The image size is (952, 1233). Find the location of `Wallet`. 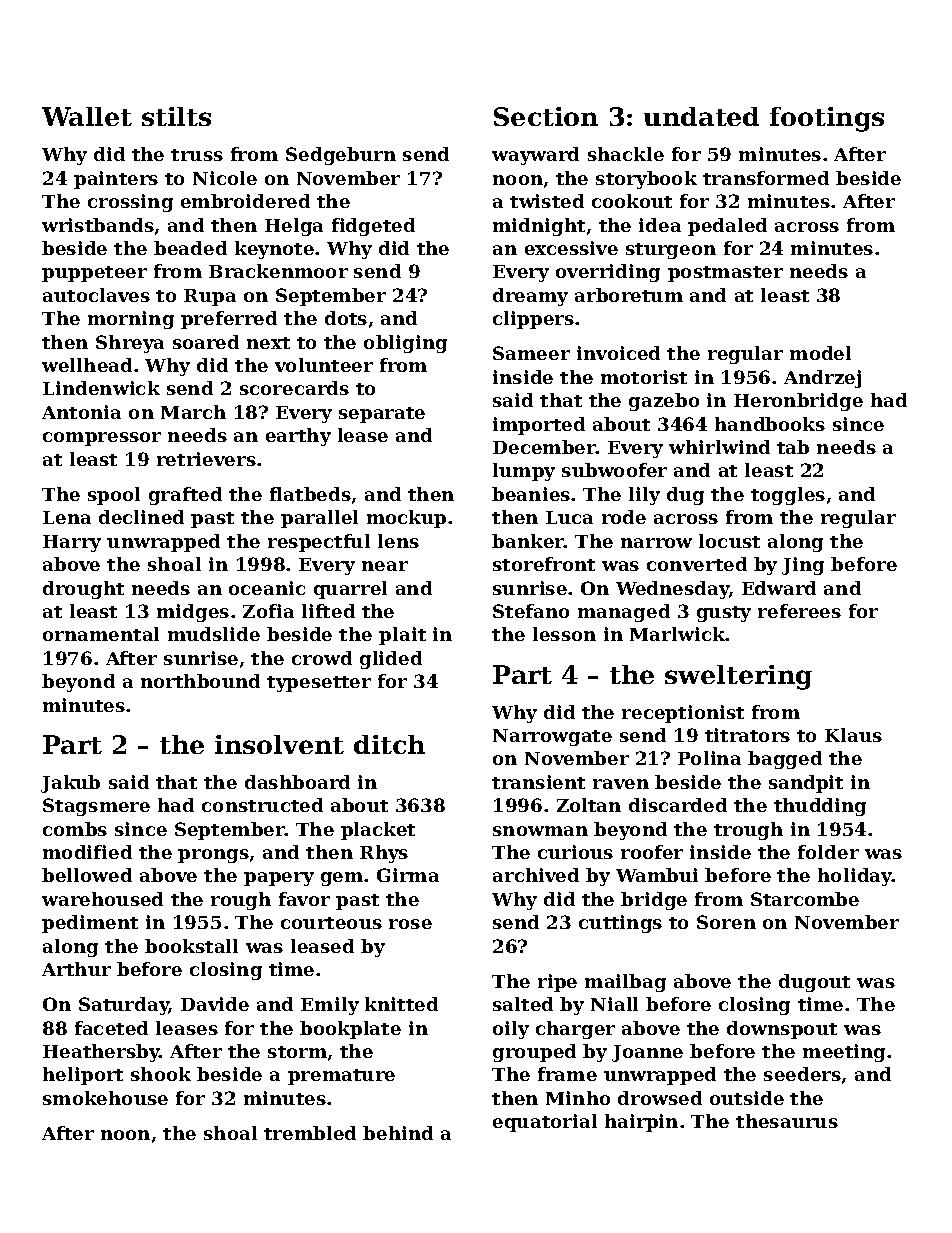

Wallet is located at coordinates (87, 116).
